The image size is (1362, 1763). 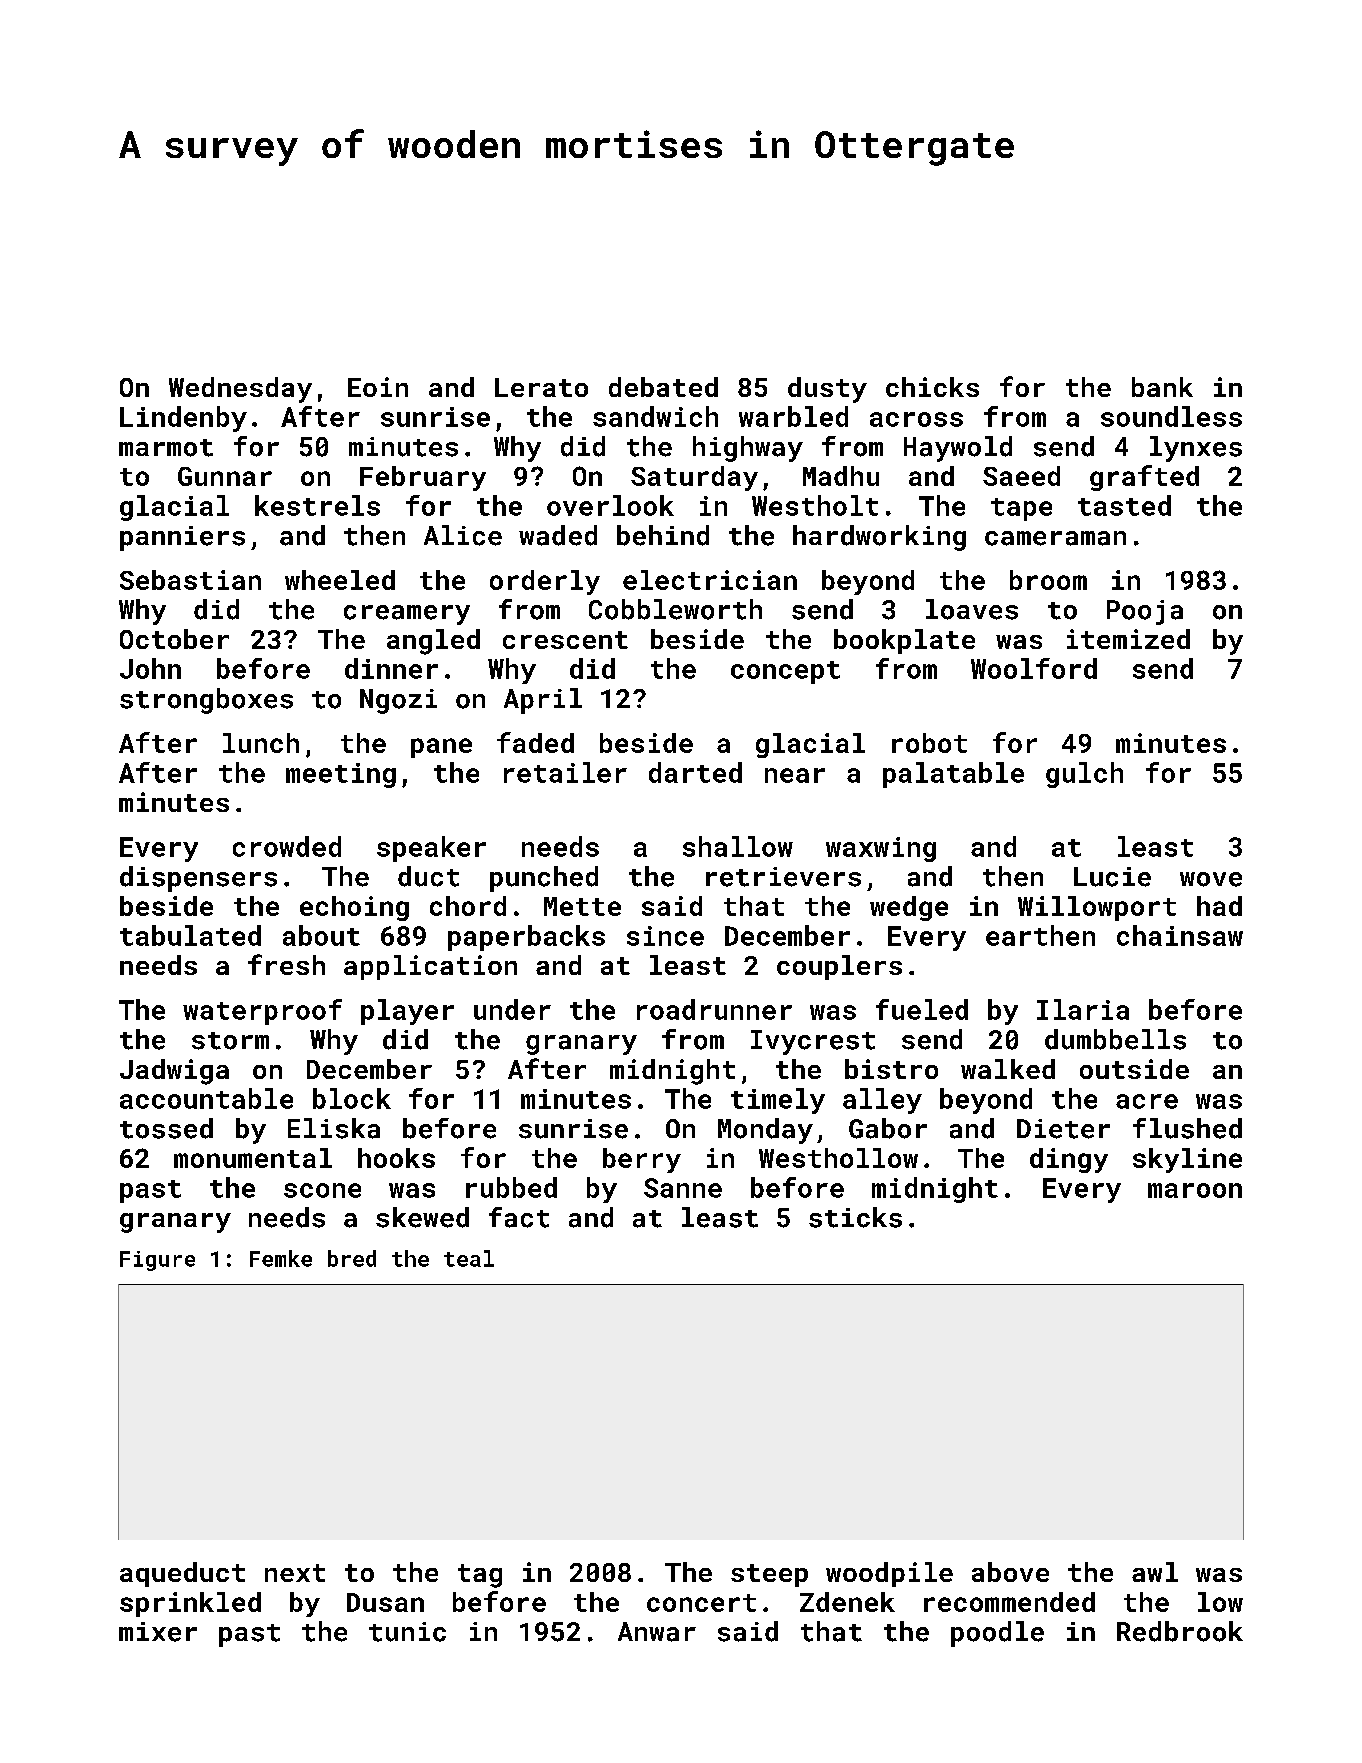 What do you see at coordinates (657, 1632) in the screenshot?
I see `Anwar` at bounding box center [657, 1632].
